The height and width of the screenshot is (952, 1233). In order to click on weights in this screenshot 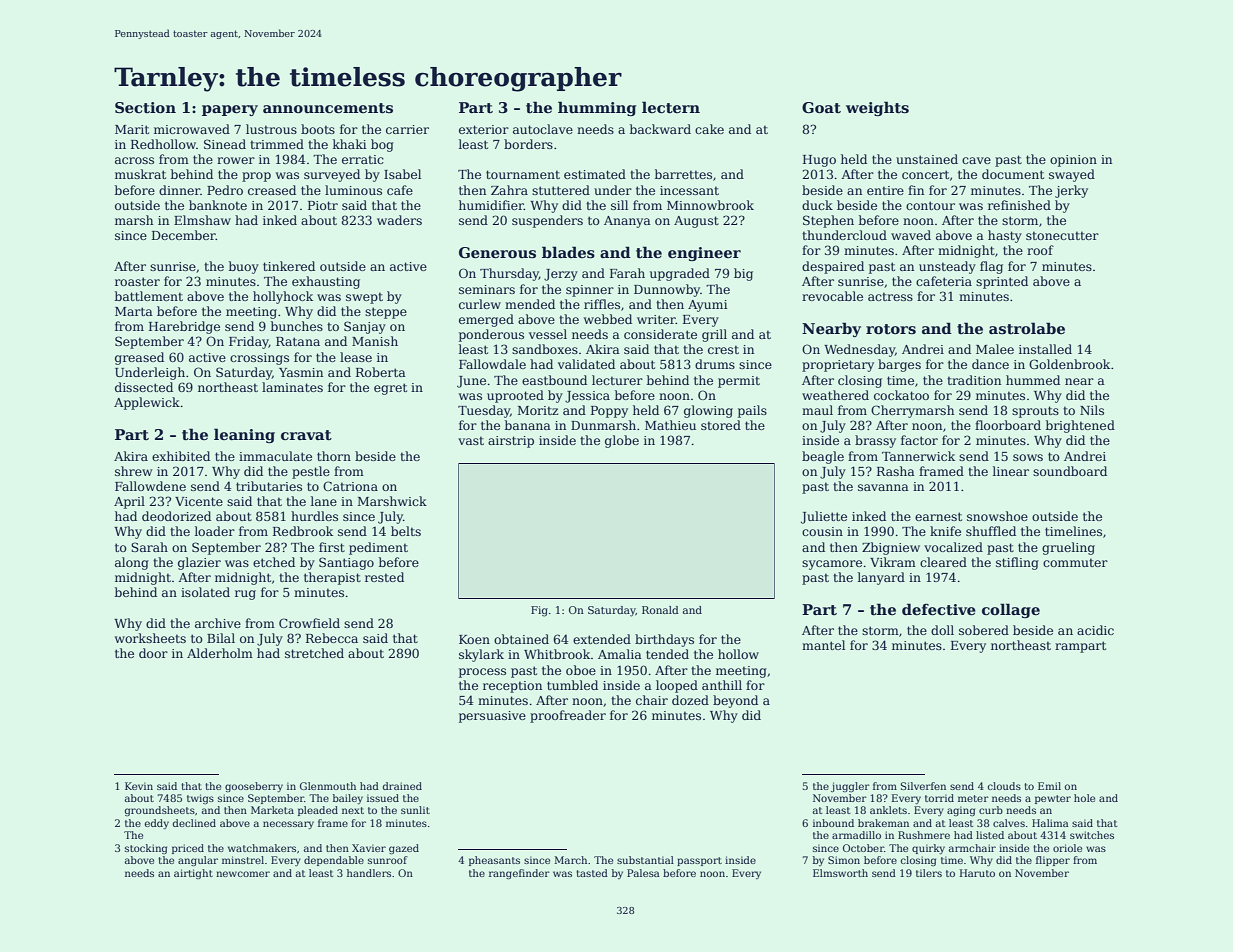, I will do `click(877, 108)`.
